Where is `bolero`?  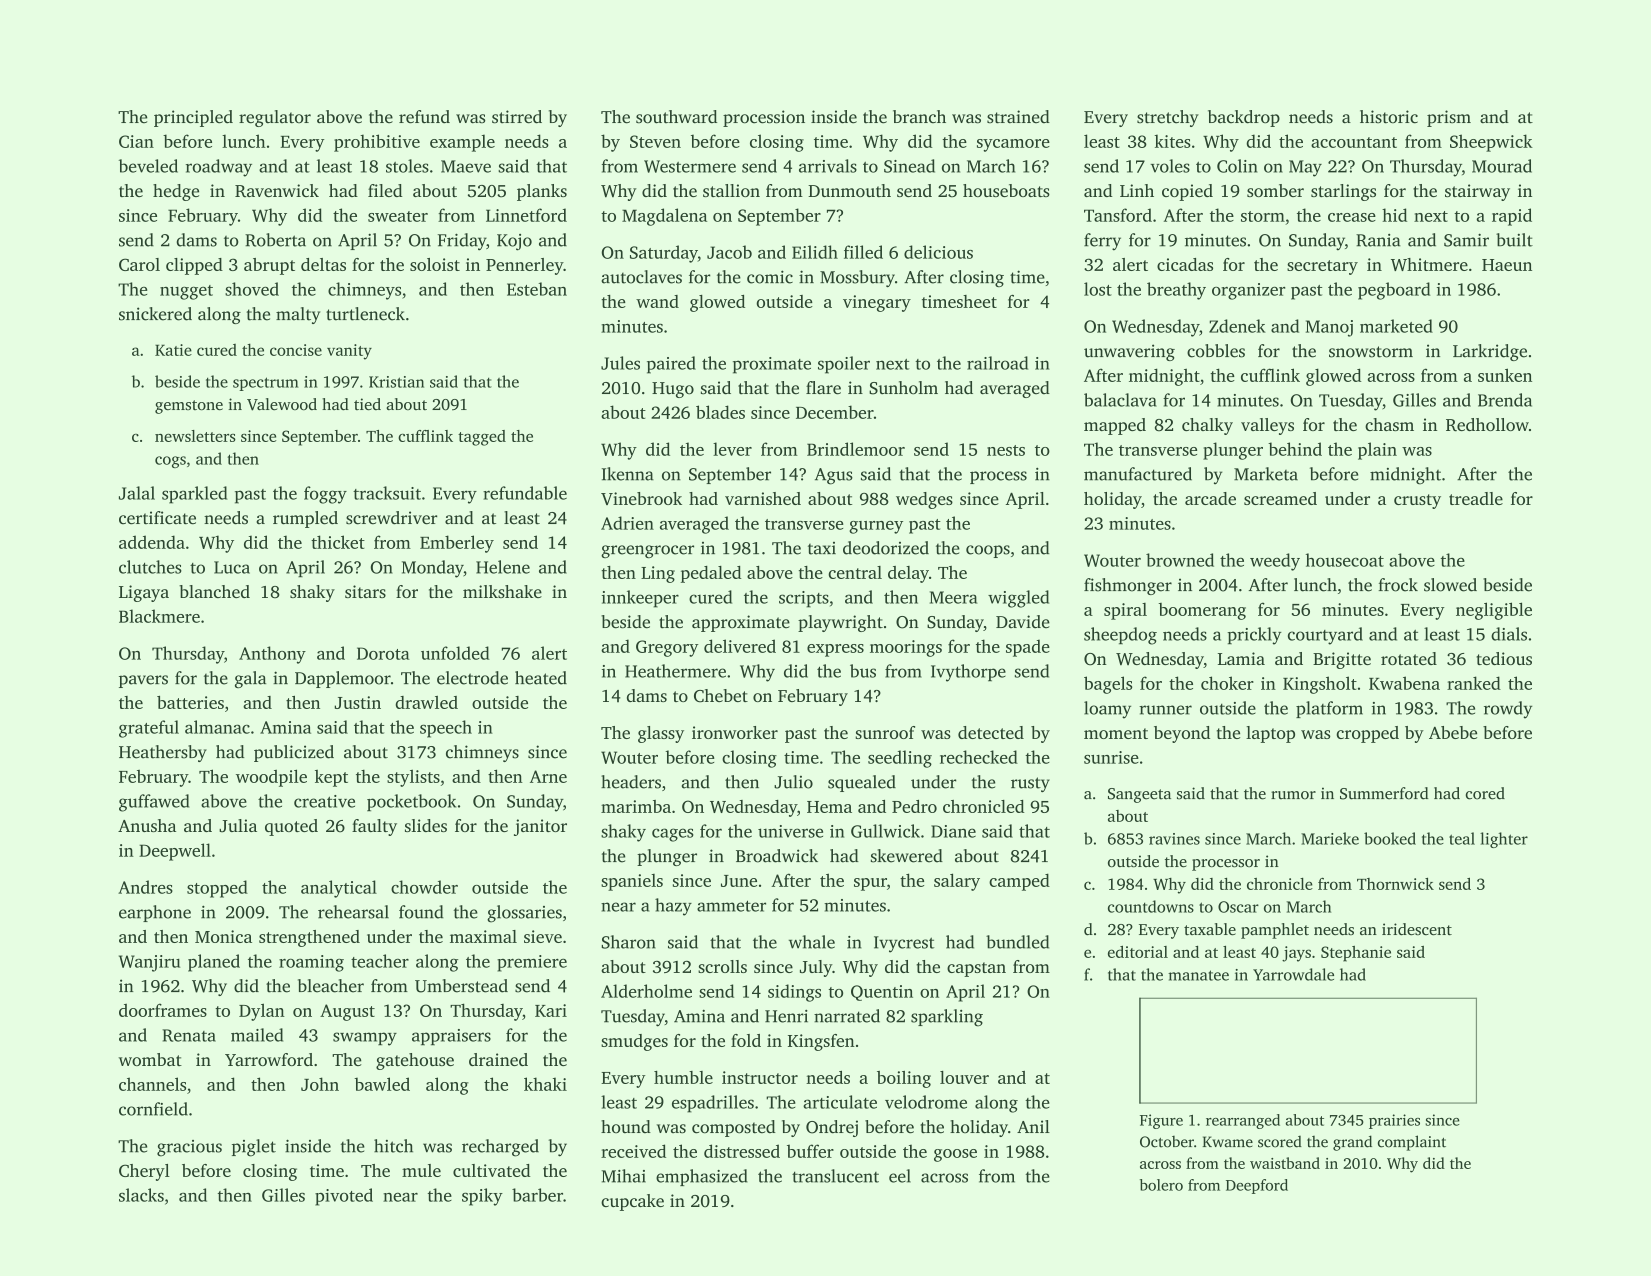
bolero is located at coordinates (1161, 1185).
